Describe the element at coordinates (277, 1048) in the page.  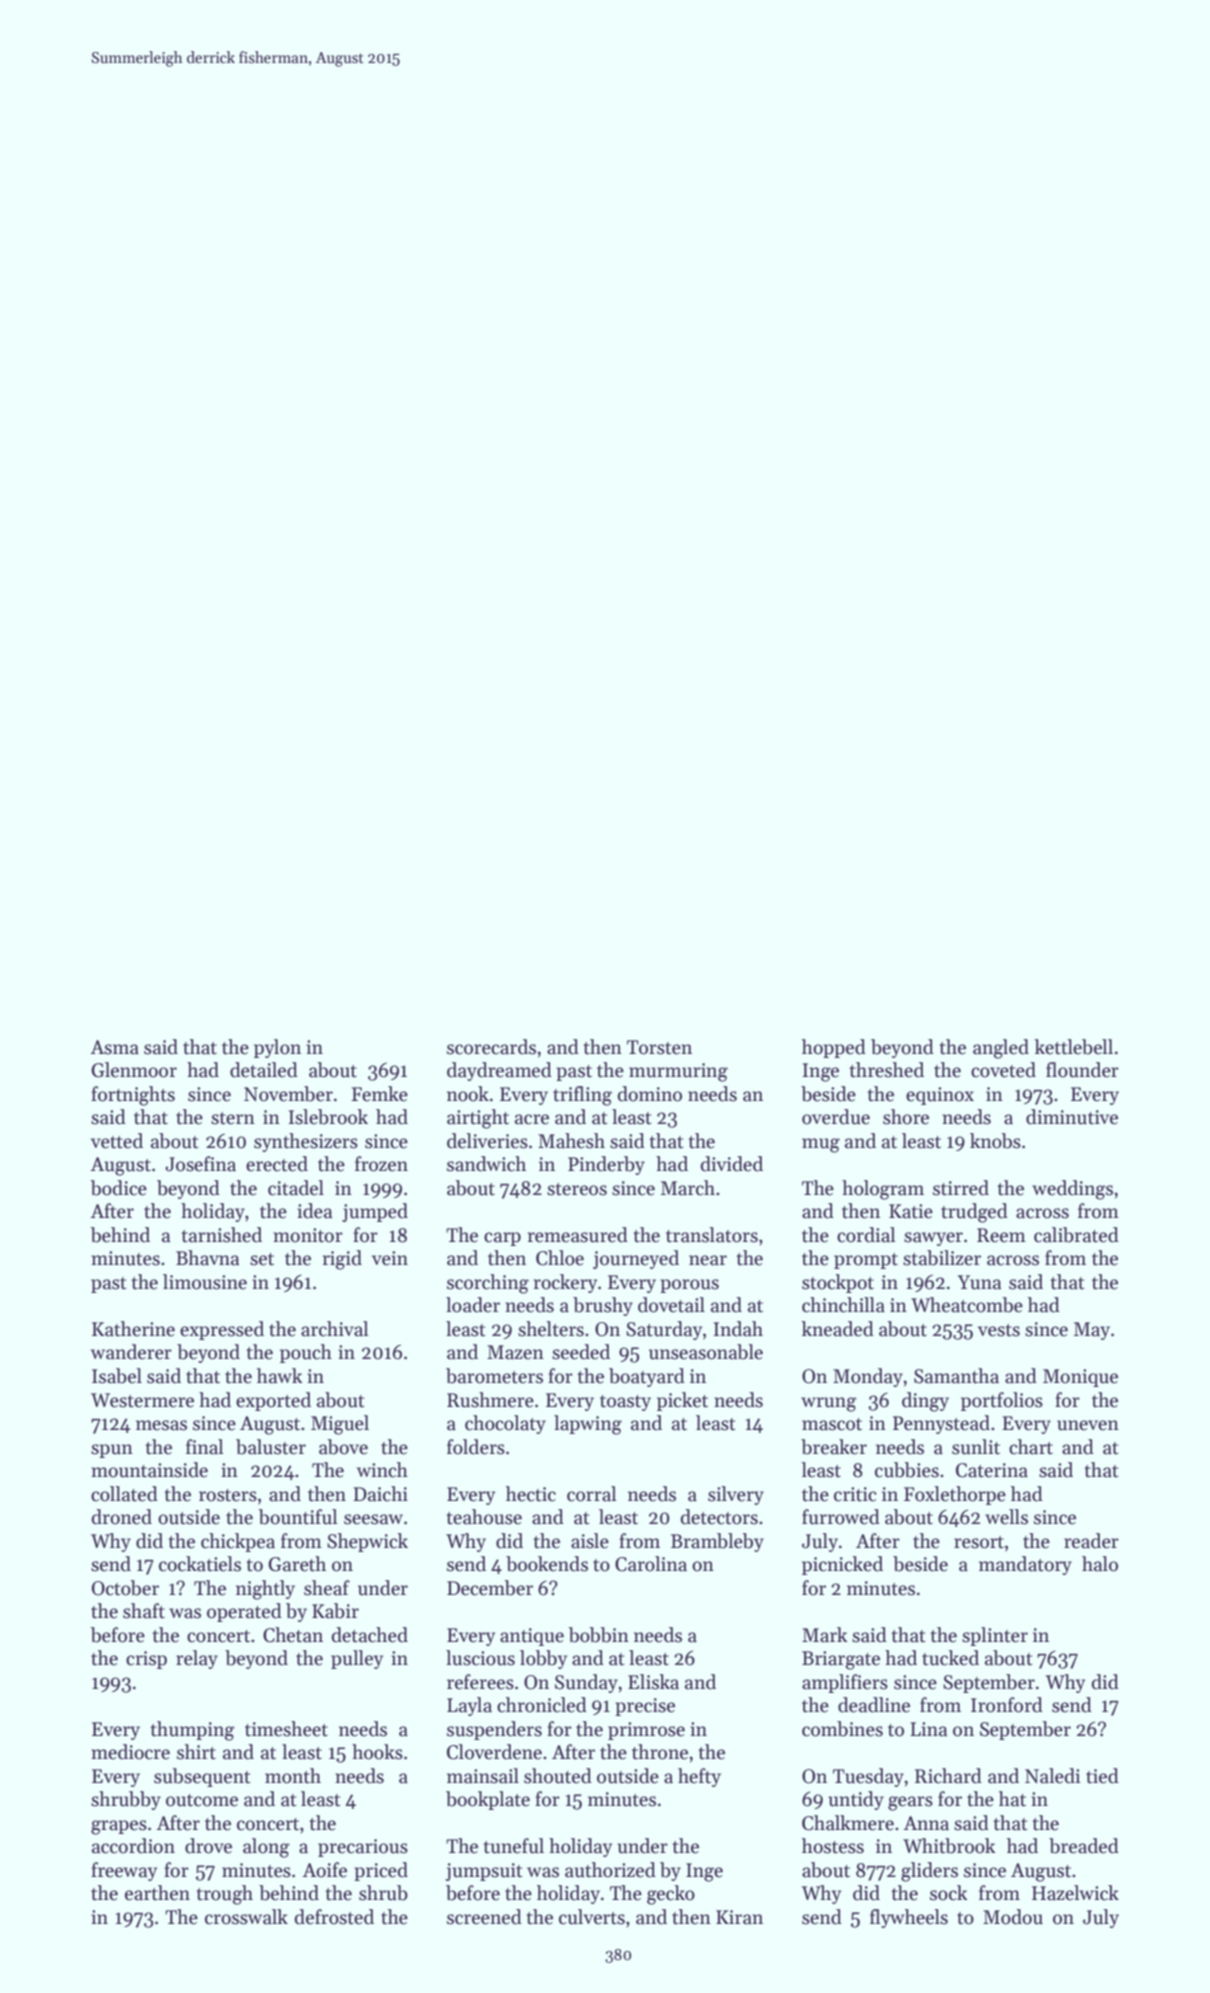
I see `pylon` at that location.
